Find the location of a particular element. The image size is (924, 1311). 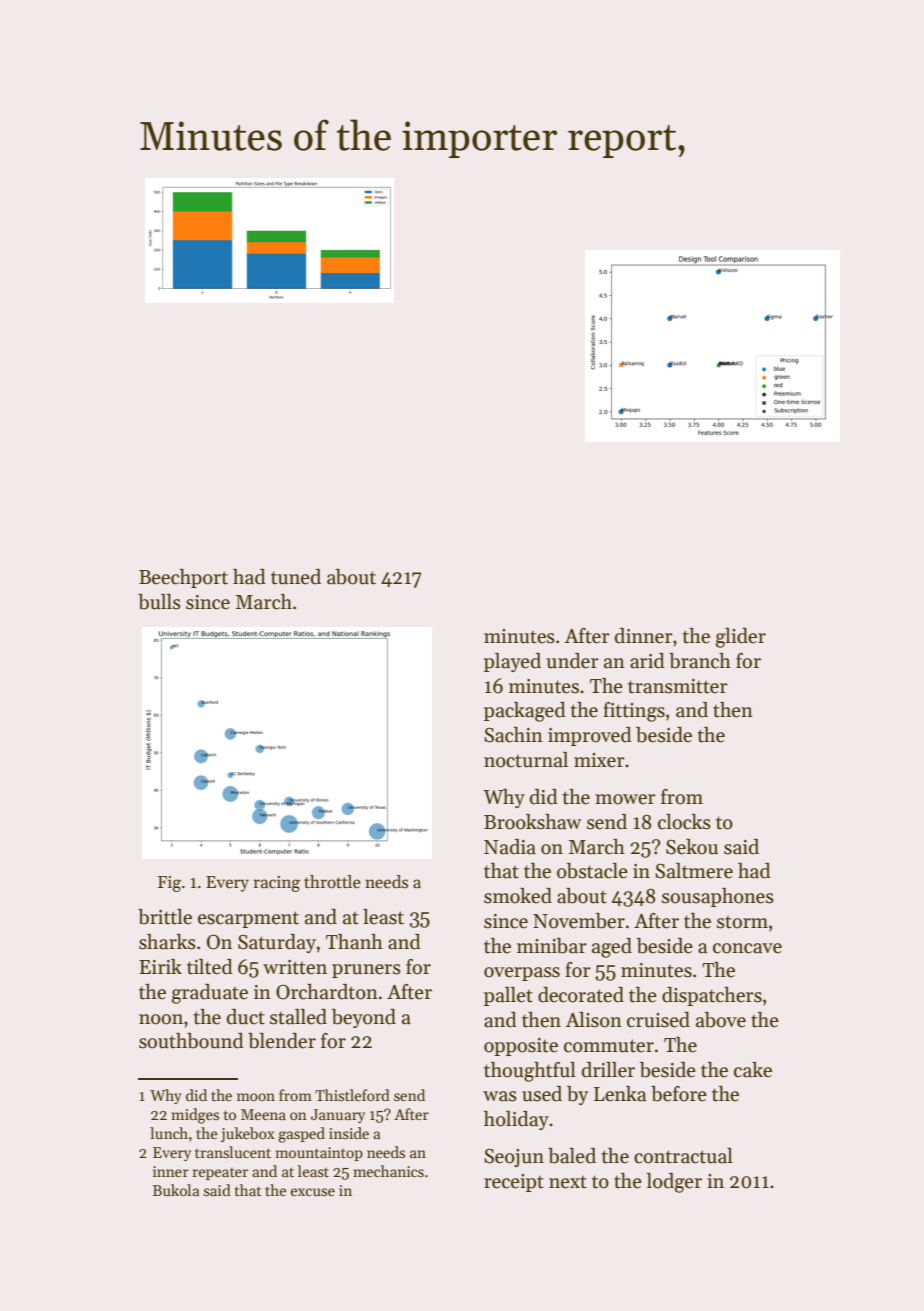

improved is located at coordinates (590, 736).
